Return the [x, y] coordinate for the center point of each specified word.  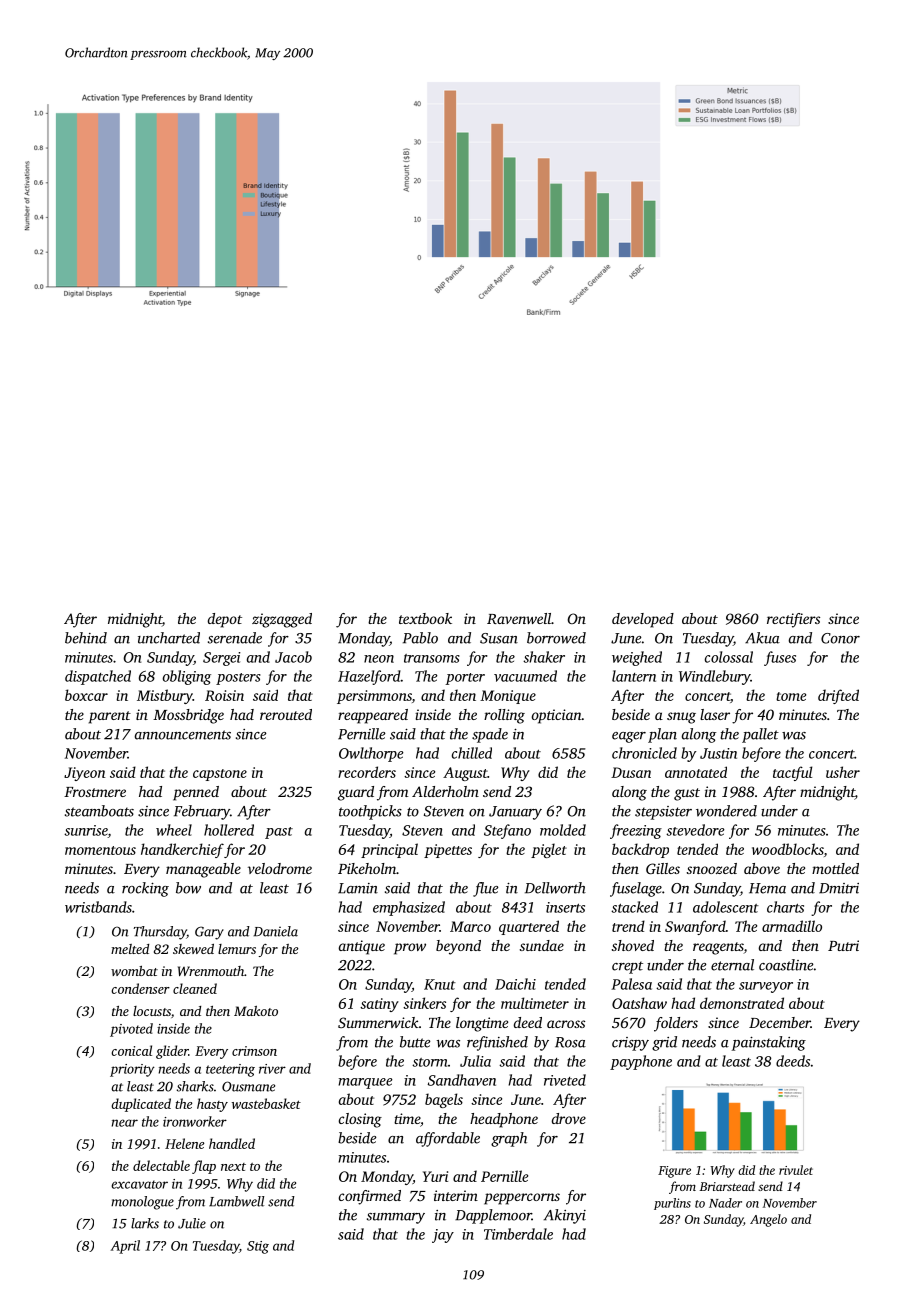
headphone [504, 1120]
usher [843, 772]
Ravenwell [519, 618]
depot [225, 620]
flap [204, 1167]
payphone [641, 1062]
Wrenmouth [211, 971]
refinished [497, 1043]
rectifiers [793, 620]
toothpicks [370, 812]
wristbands [98, 907]
